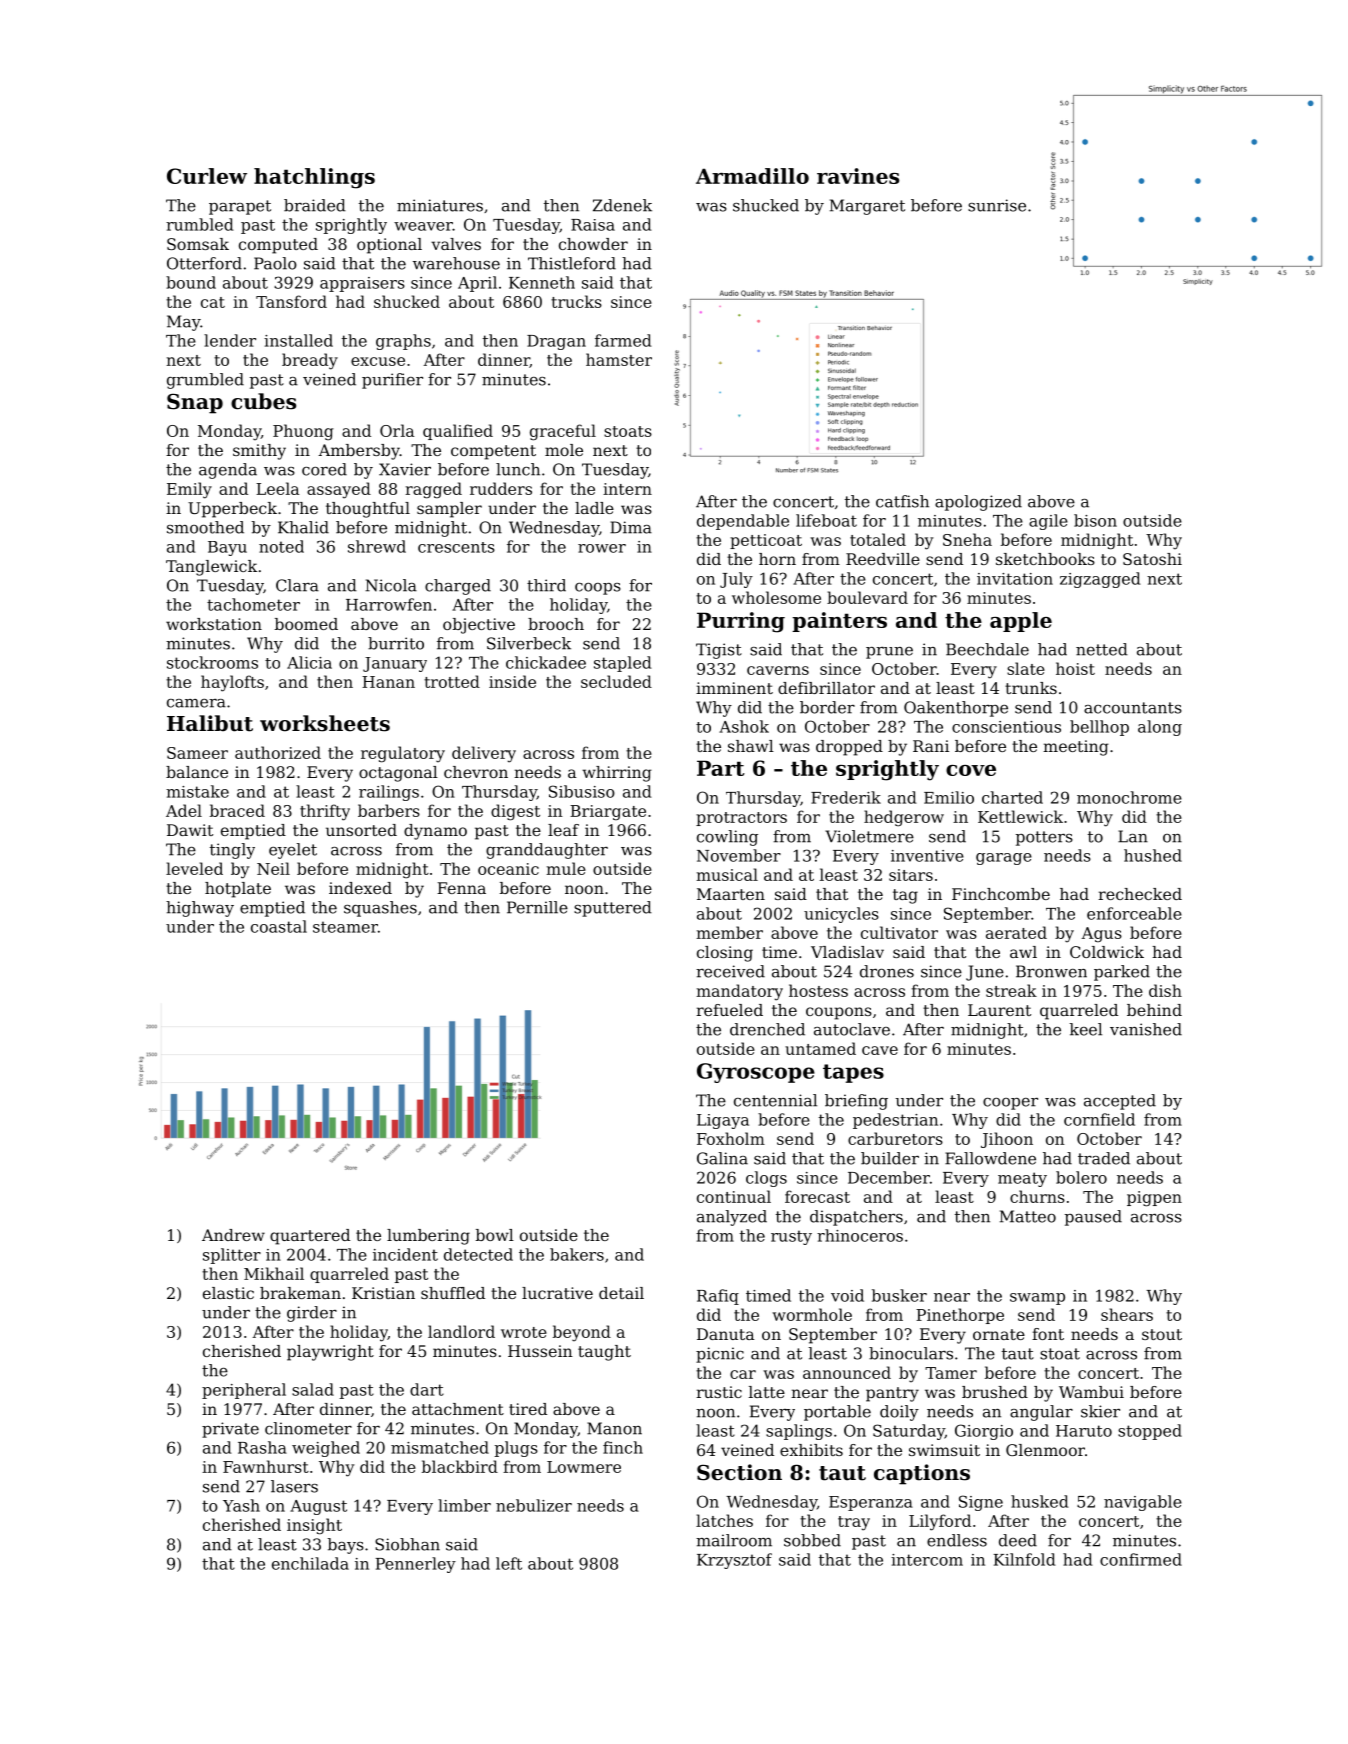 The width and height of the image is (1348, 1744). I want to click on beyond, so click(582, 1333).
